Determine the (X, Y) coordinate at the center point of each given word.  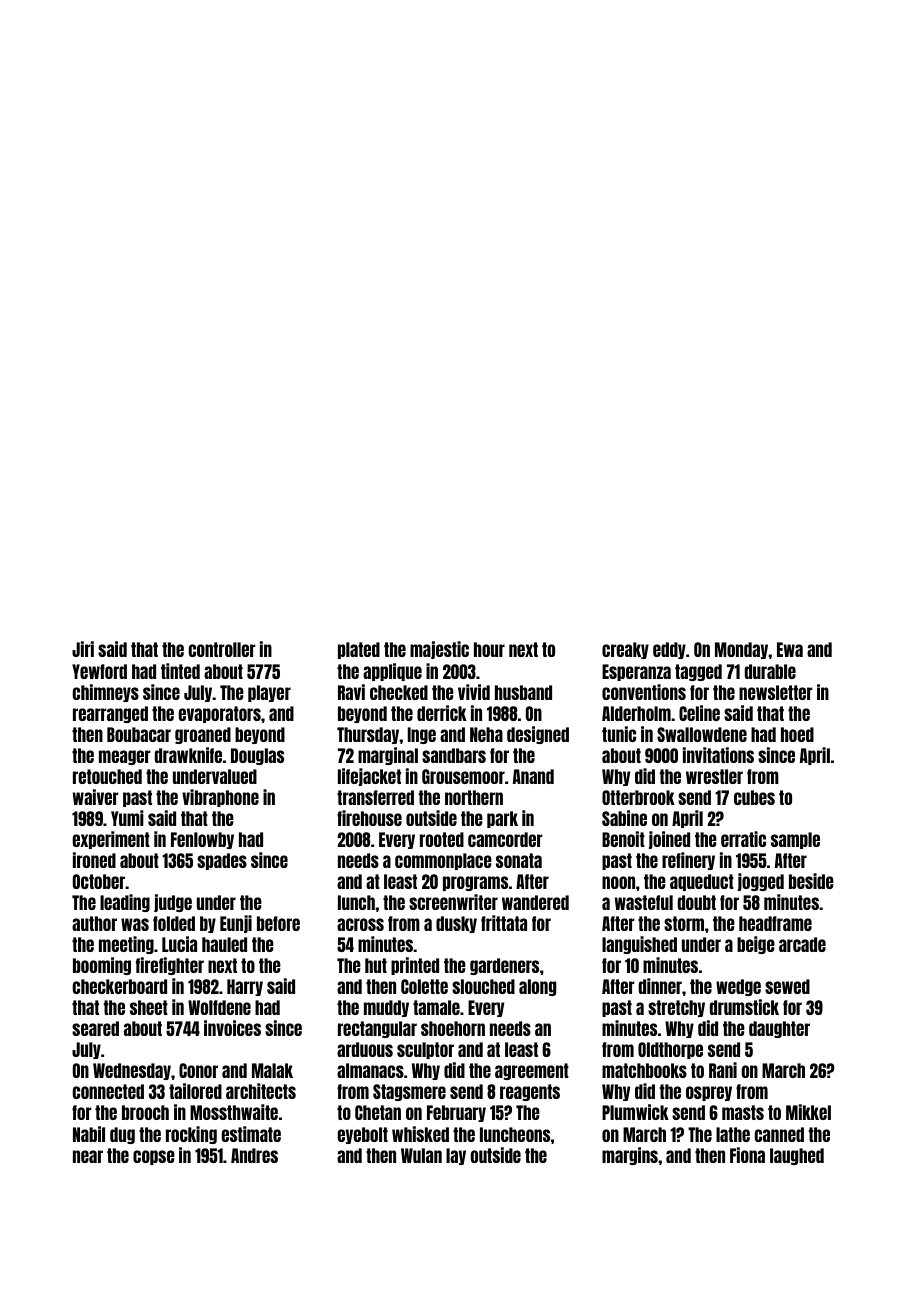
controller (222, 649)
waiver (96, 797)
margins (630, 1156)
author (94, 923)
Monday (742, 650)
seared (95, 1028)
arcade (802, 944)
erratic (743, 839)
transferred (375, 797)
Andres (254, 1155)
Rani (723, 1070)
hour (489, 649)
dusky (456, 924)
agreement (532, 1071)
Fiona (747, 1155)
